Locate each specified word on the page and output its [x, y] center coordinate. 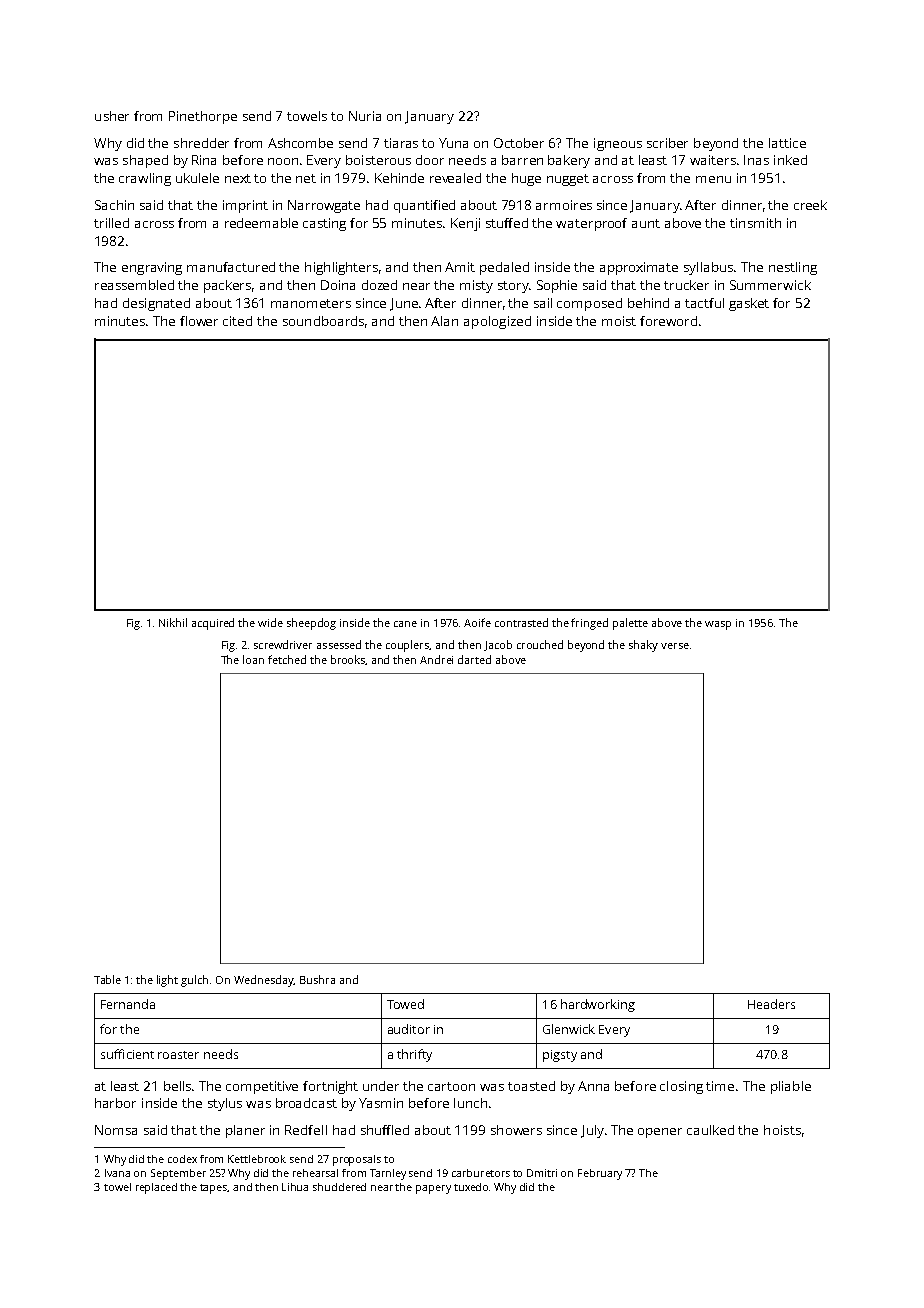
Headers [771, 1004]
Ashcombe [300, 143]
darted [474, 659]
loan [253, 659]
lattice [787, 143]
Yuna [453, 143]
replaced [156, 1188]
